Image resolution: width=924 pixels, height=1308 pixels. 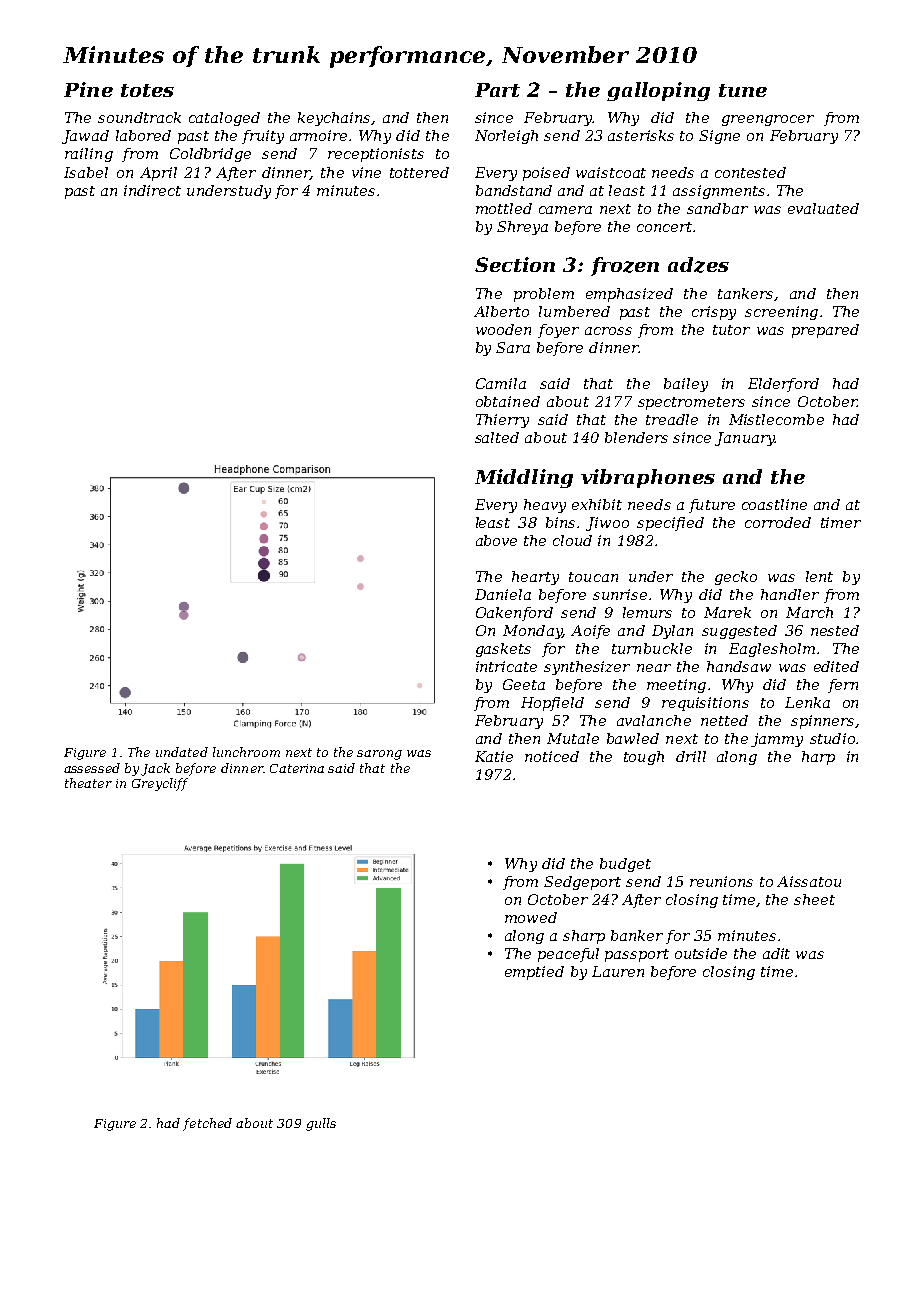 What do you see at coordinates (503, 594) in the document?
I see `Daniela` at bounding box center [503, 594].
